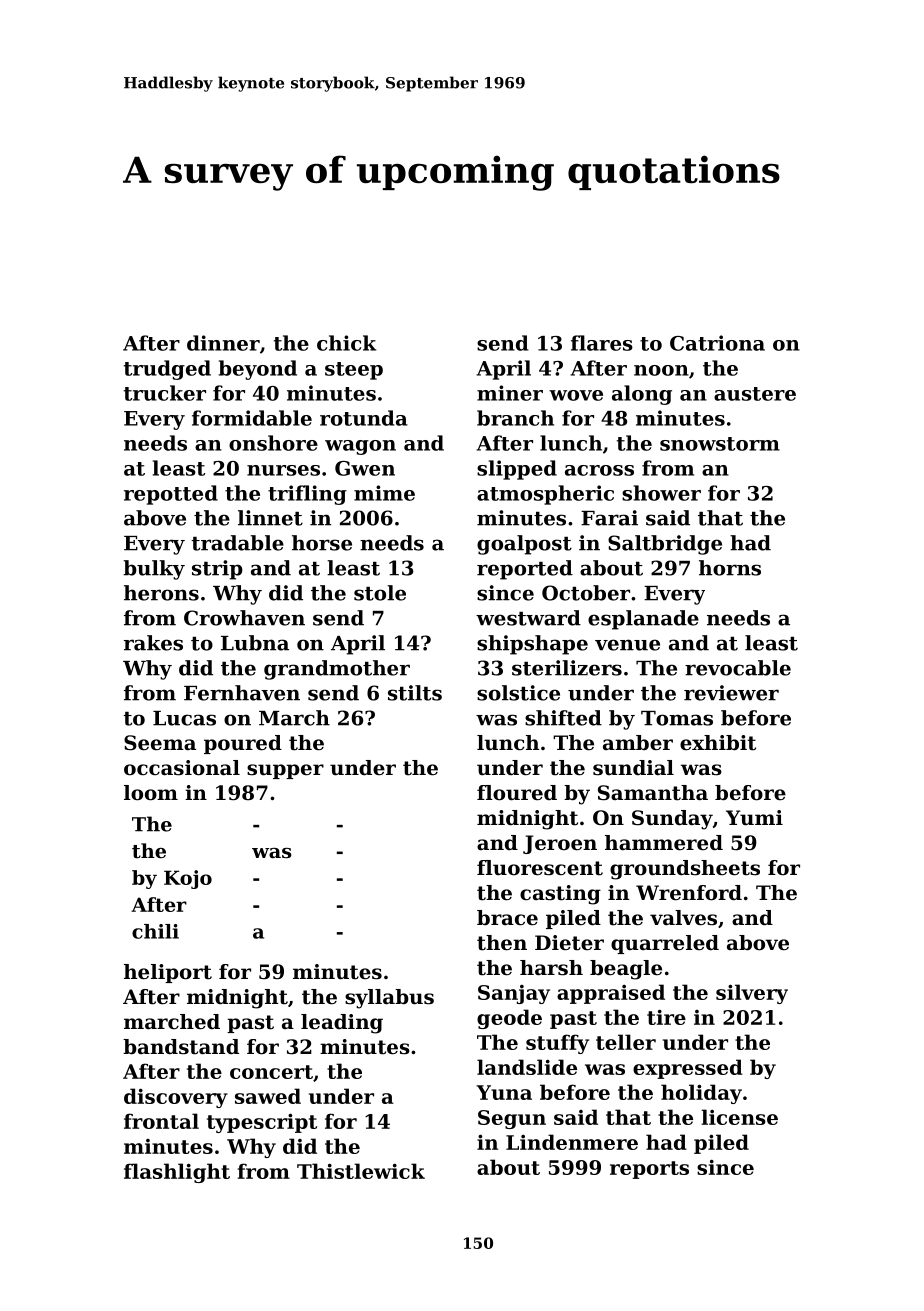 Image resolution: width=924 pixels, height=1311 pixels. Describe the element at coordinates (361, 1171) in the screenshot. I see `Thistlewick` at that location.
